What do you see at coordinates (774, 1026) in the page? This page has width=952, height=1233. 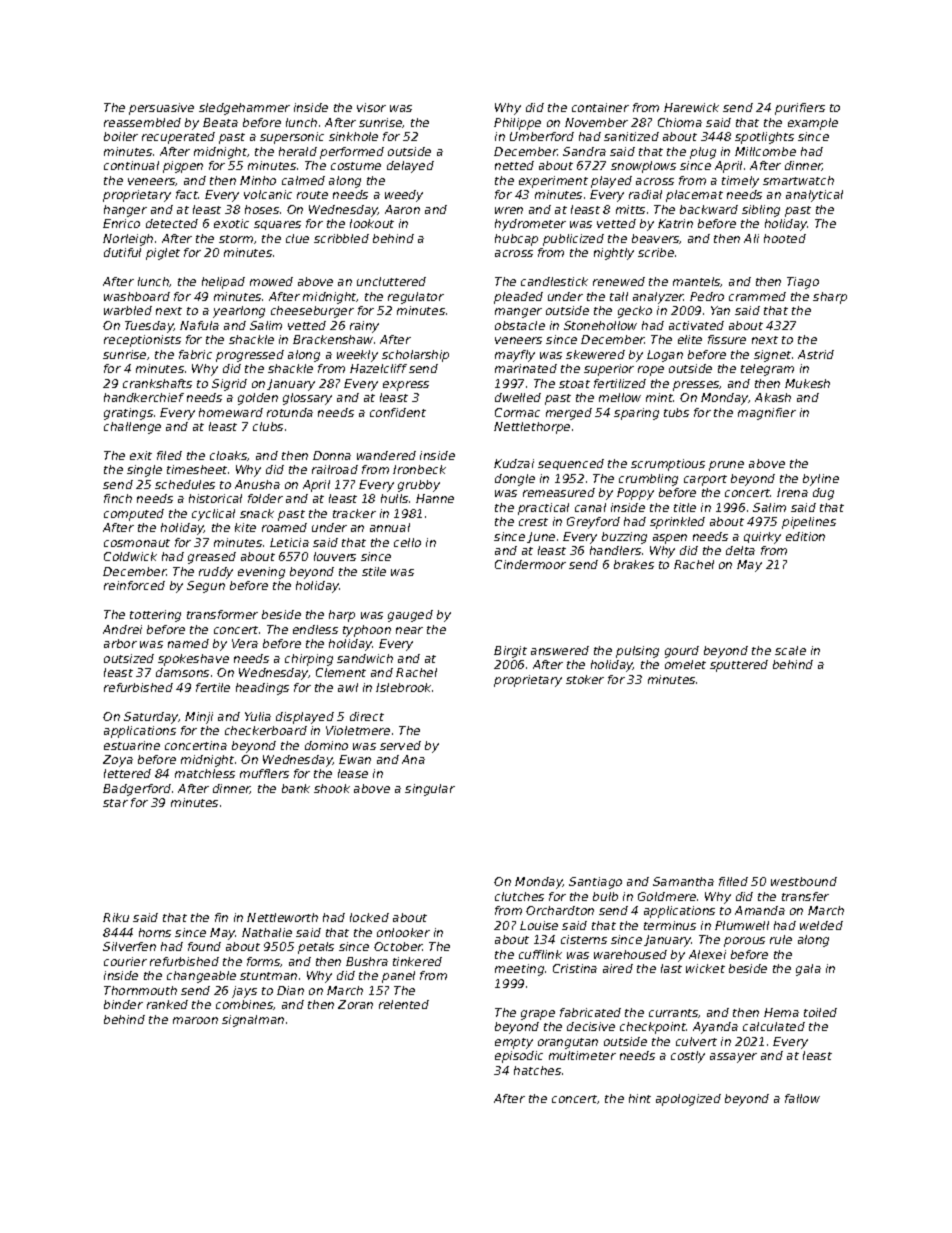 I see `calculated` at bounding box center [774, 1026].
